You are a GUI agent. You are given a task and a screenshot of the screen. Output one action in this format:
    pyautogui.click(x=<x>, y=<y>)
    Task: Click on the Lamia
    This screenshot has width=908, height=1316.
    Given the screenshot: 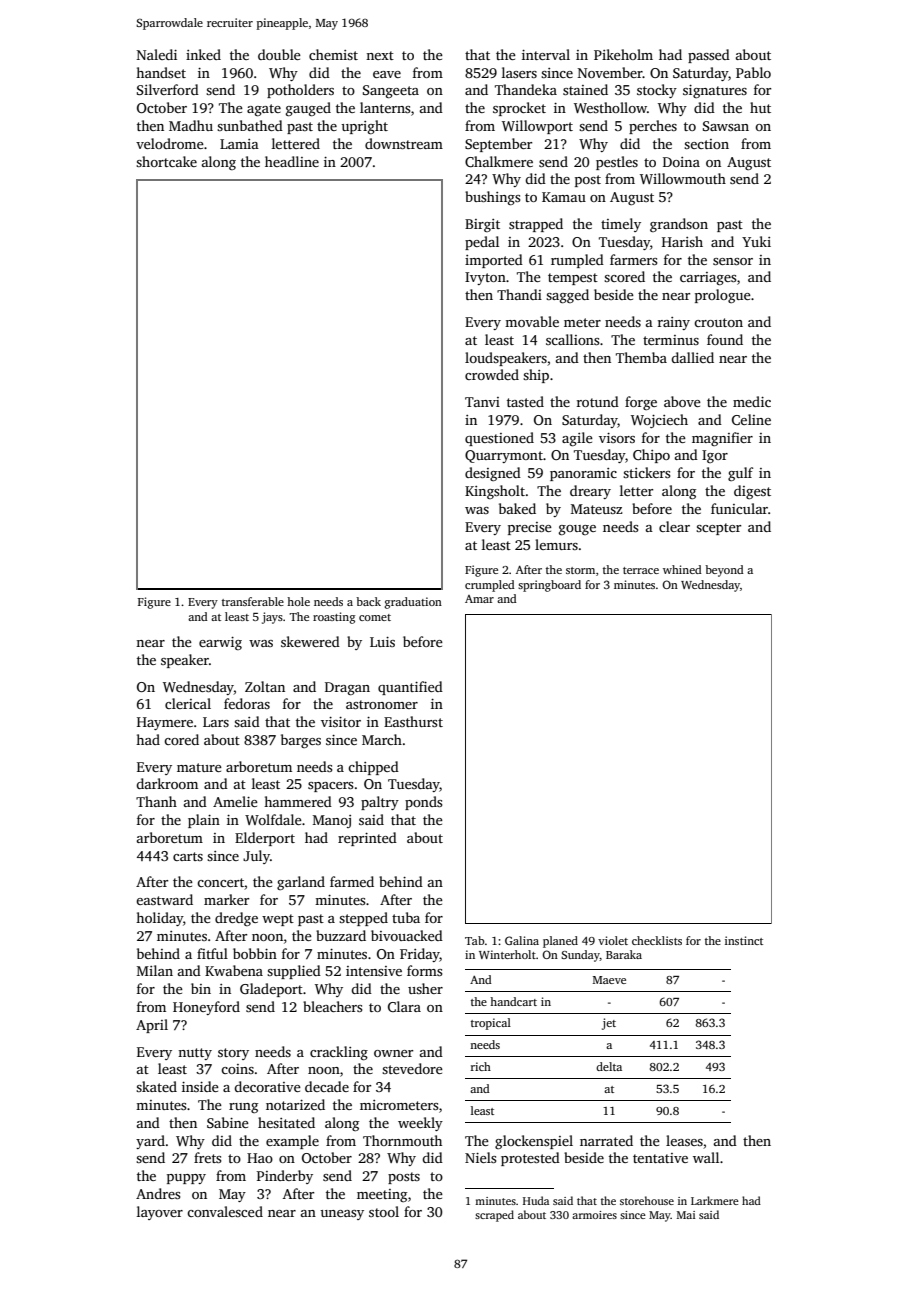 What is the action you would take?
    pyautogui.click(x=239, y=144)
